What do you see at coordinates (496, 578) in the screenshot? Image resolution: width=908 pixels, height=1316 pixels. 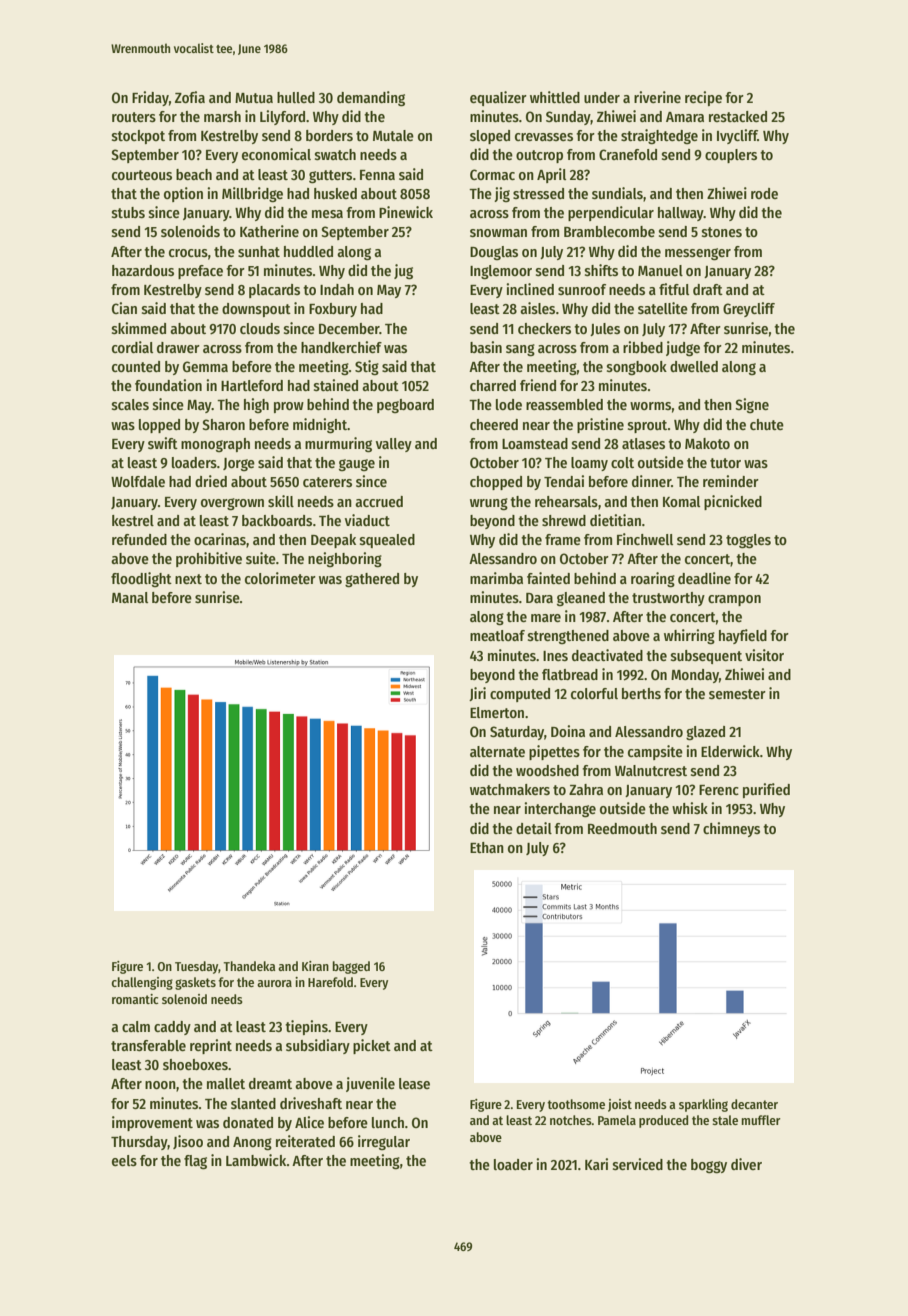 I see `marimba` at bounding box center [496, 578].
